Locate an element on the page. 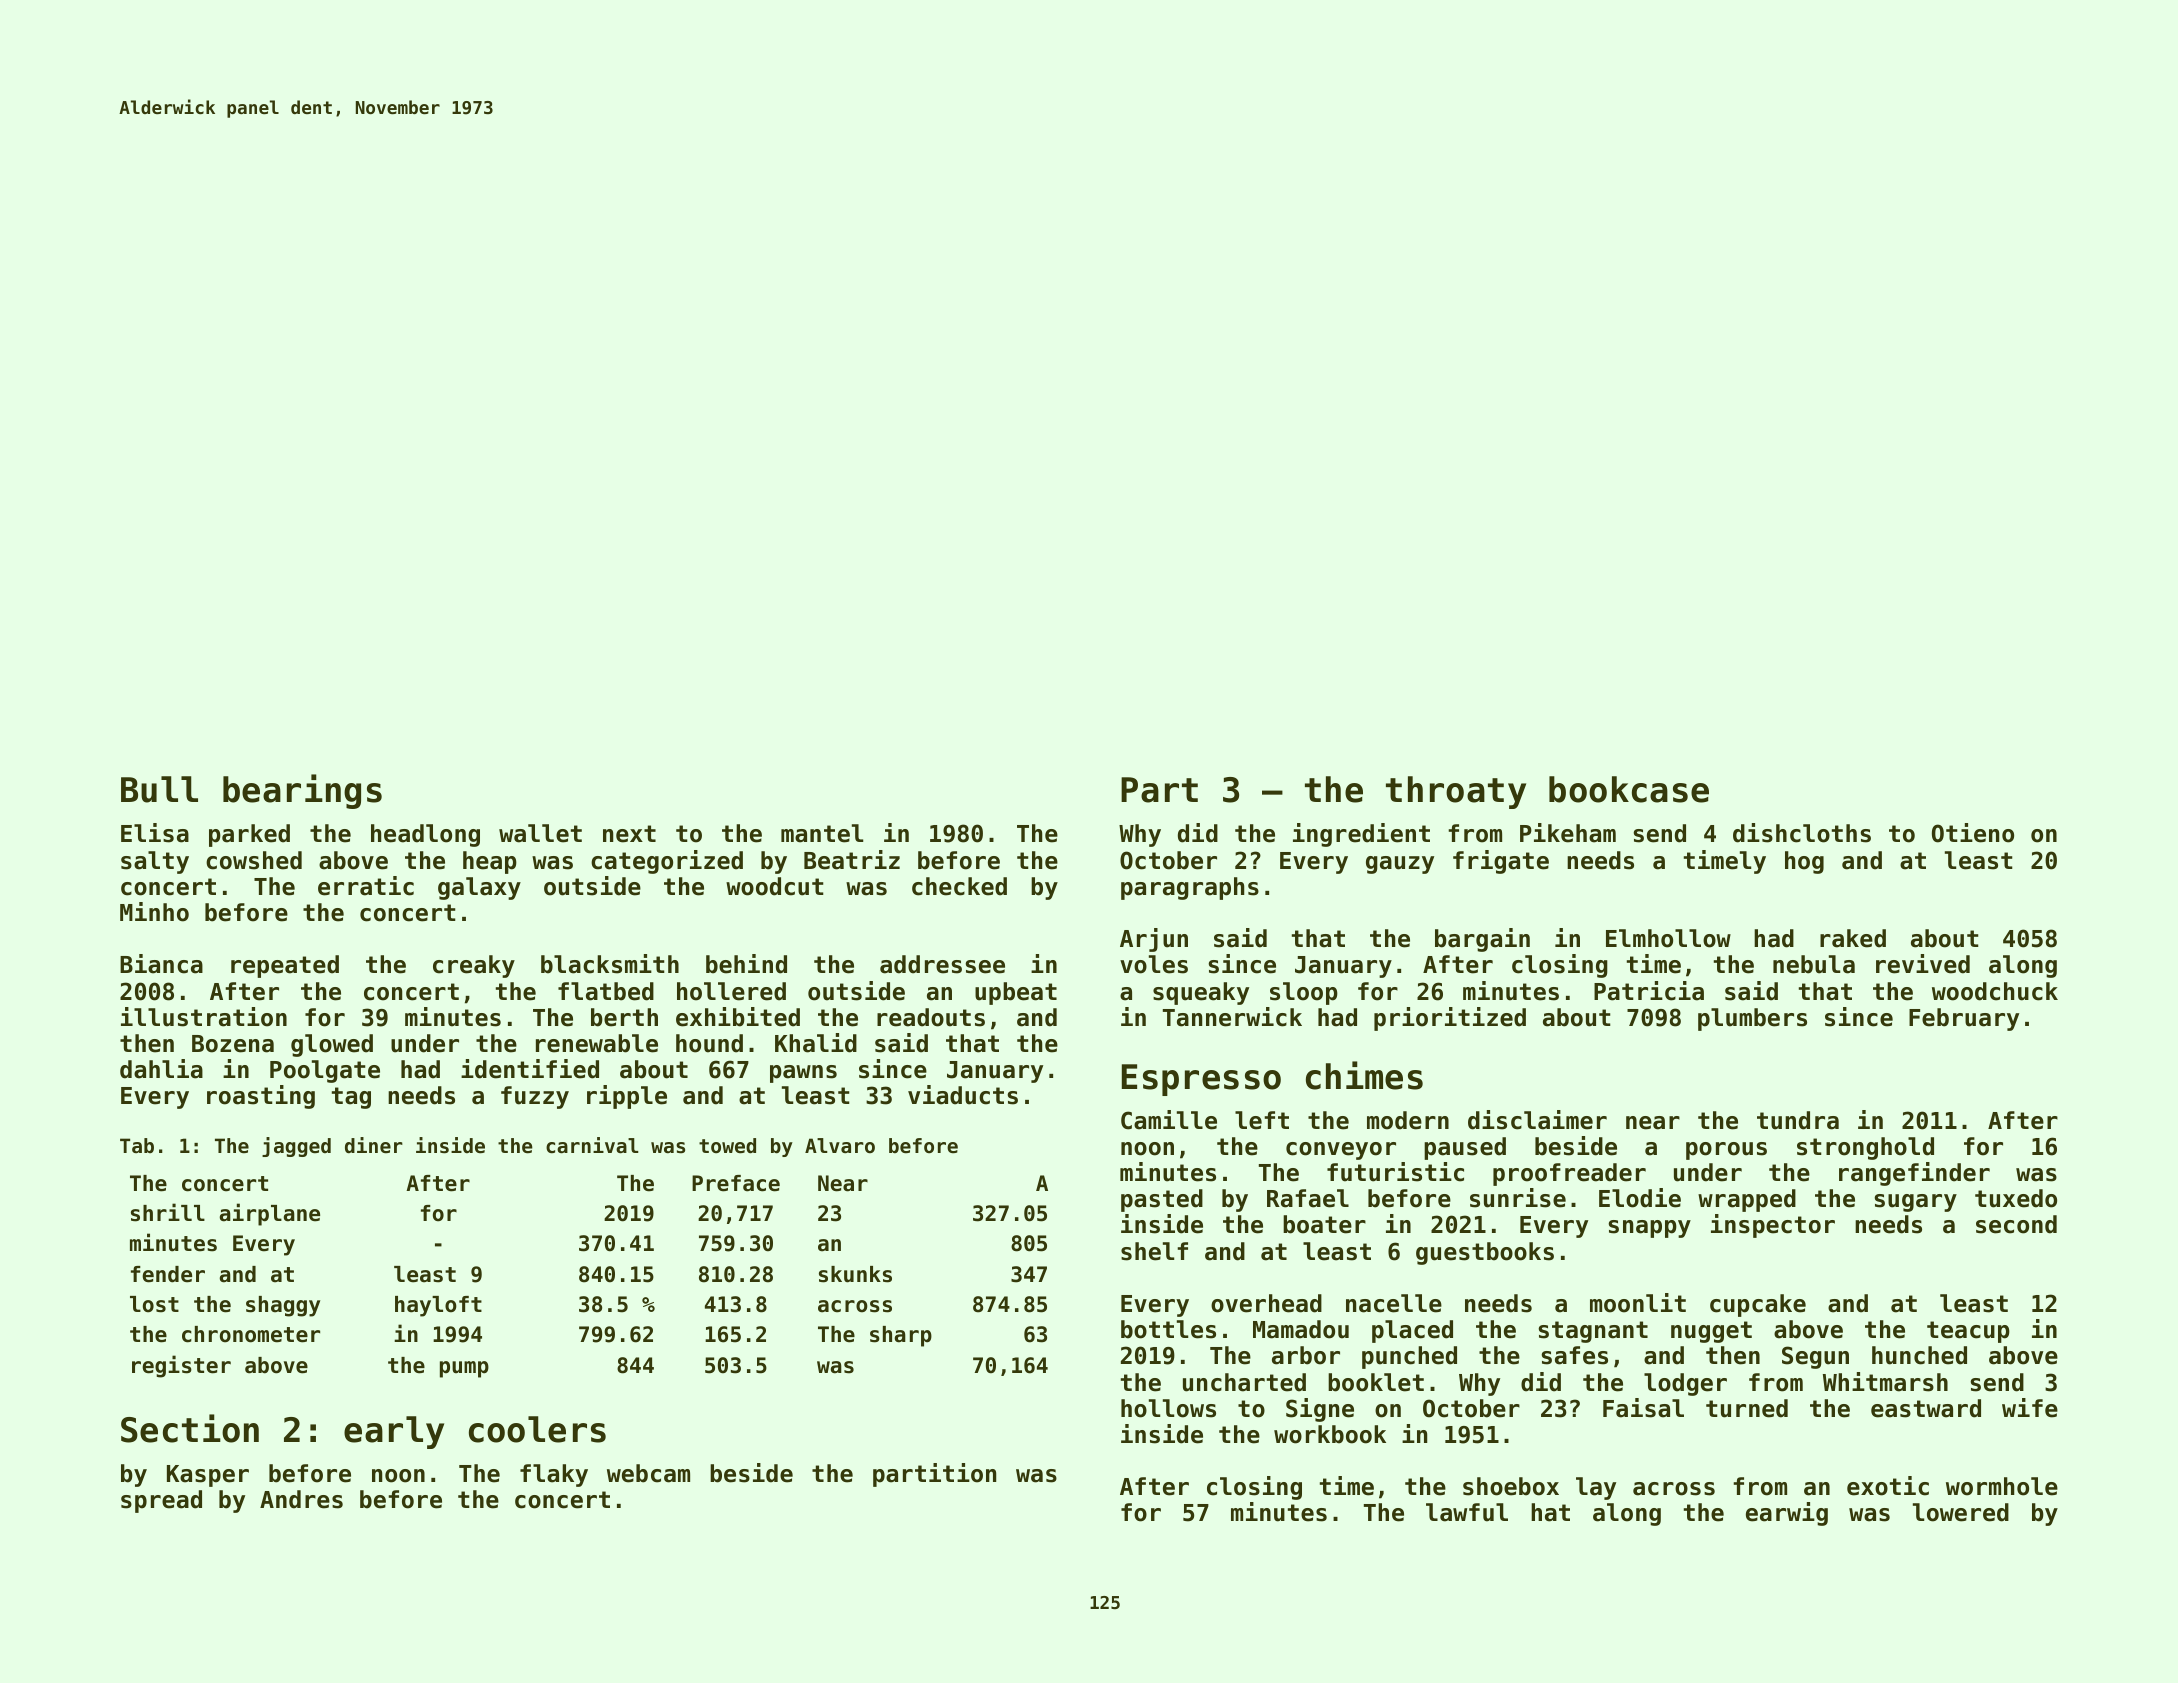  hog is located at coordinates (1804, 862).
